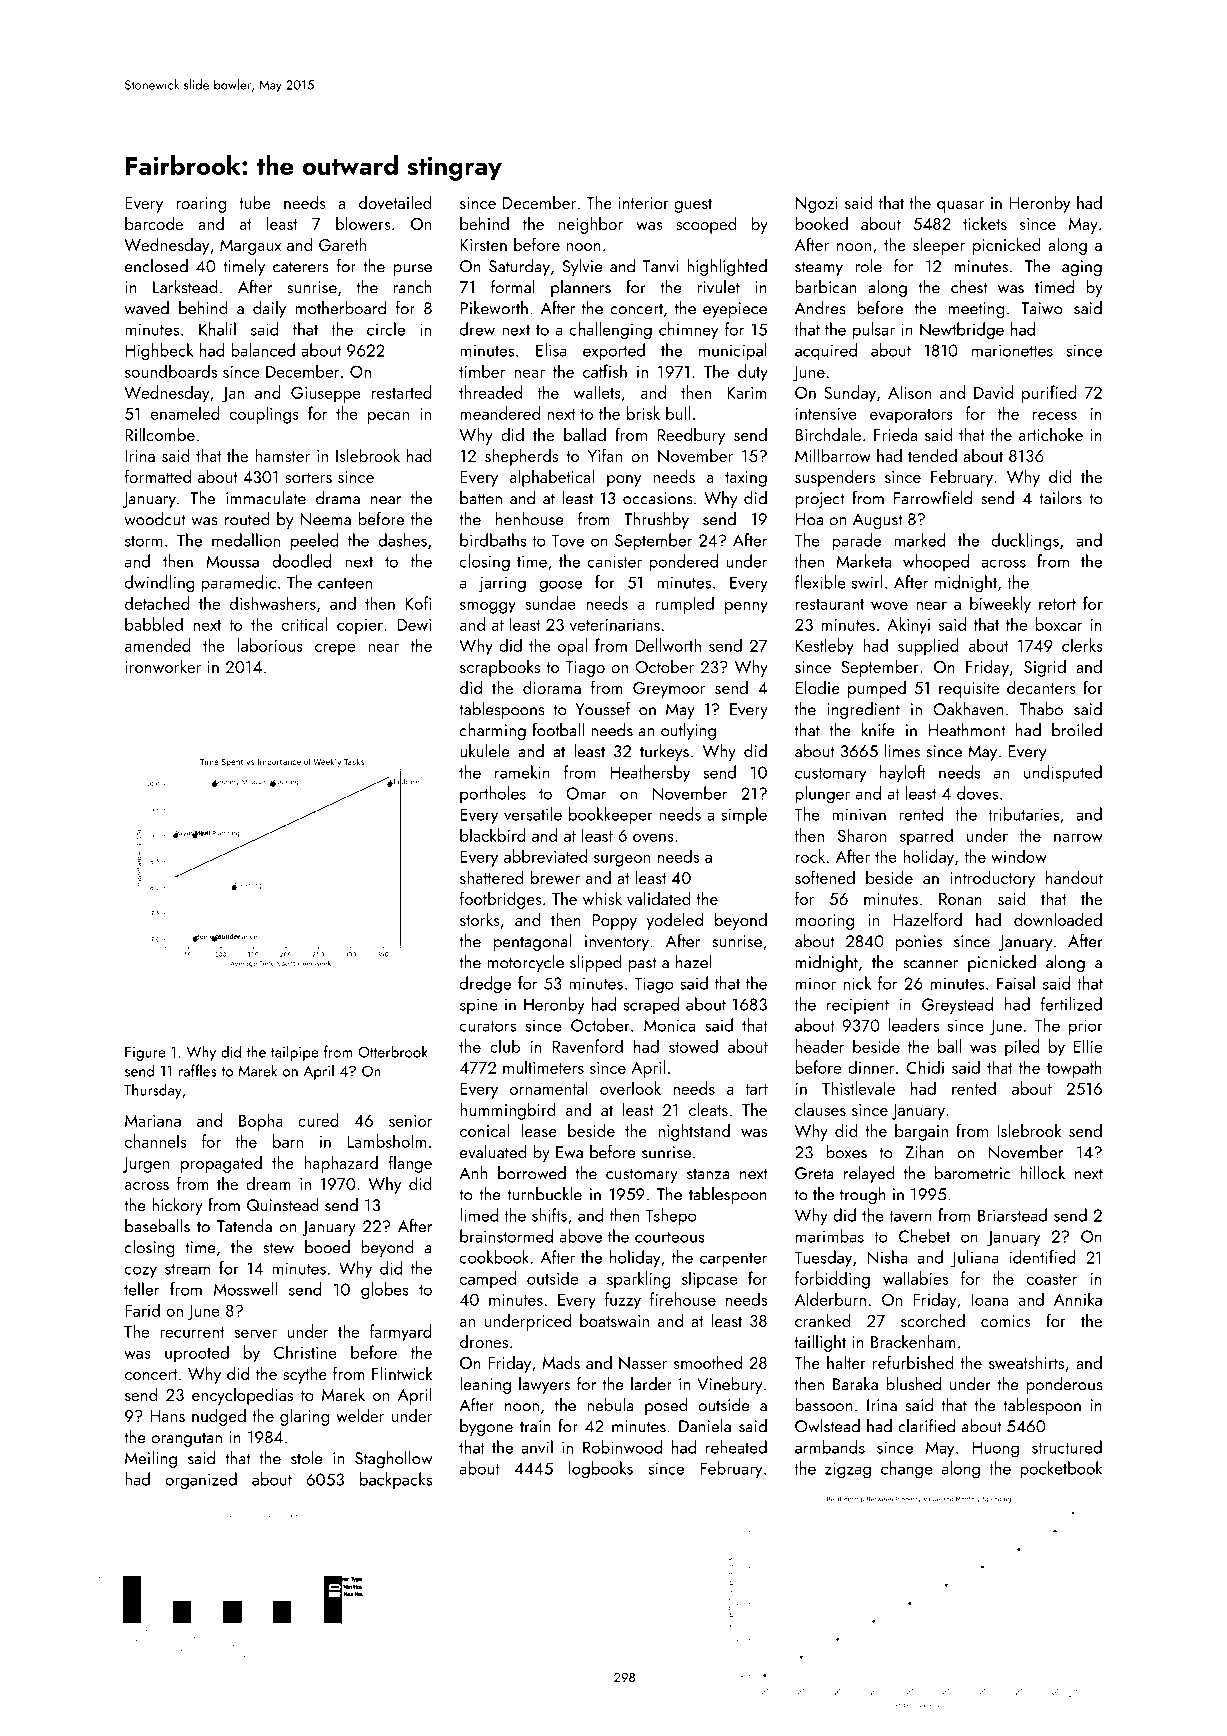 The image size is (1227, 1736). Describe the element at coordinates (1016, 983) in the screenshot. I see `Faisal` at that location.
